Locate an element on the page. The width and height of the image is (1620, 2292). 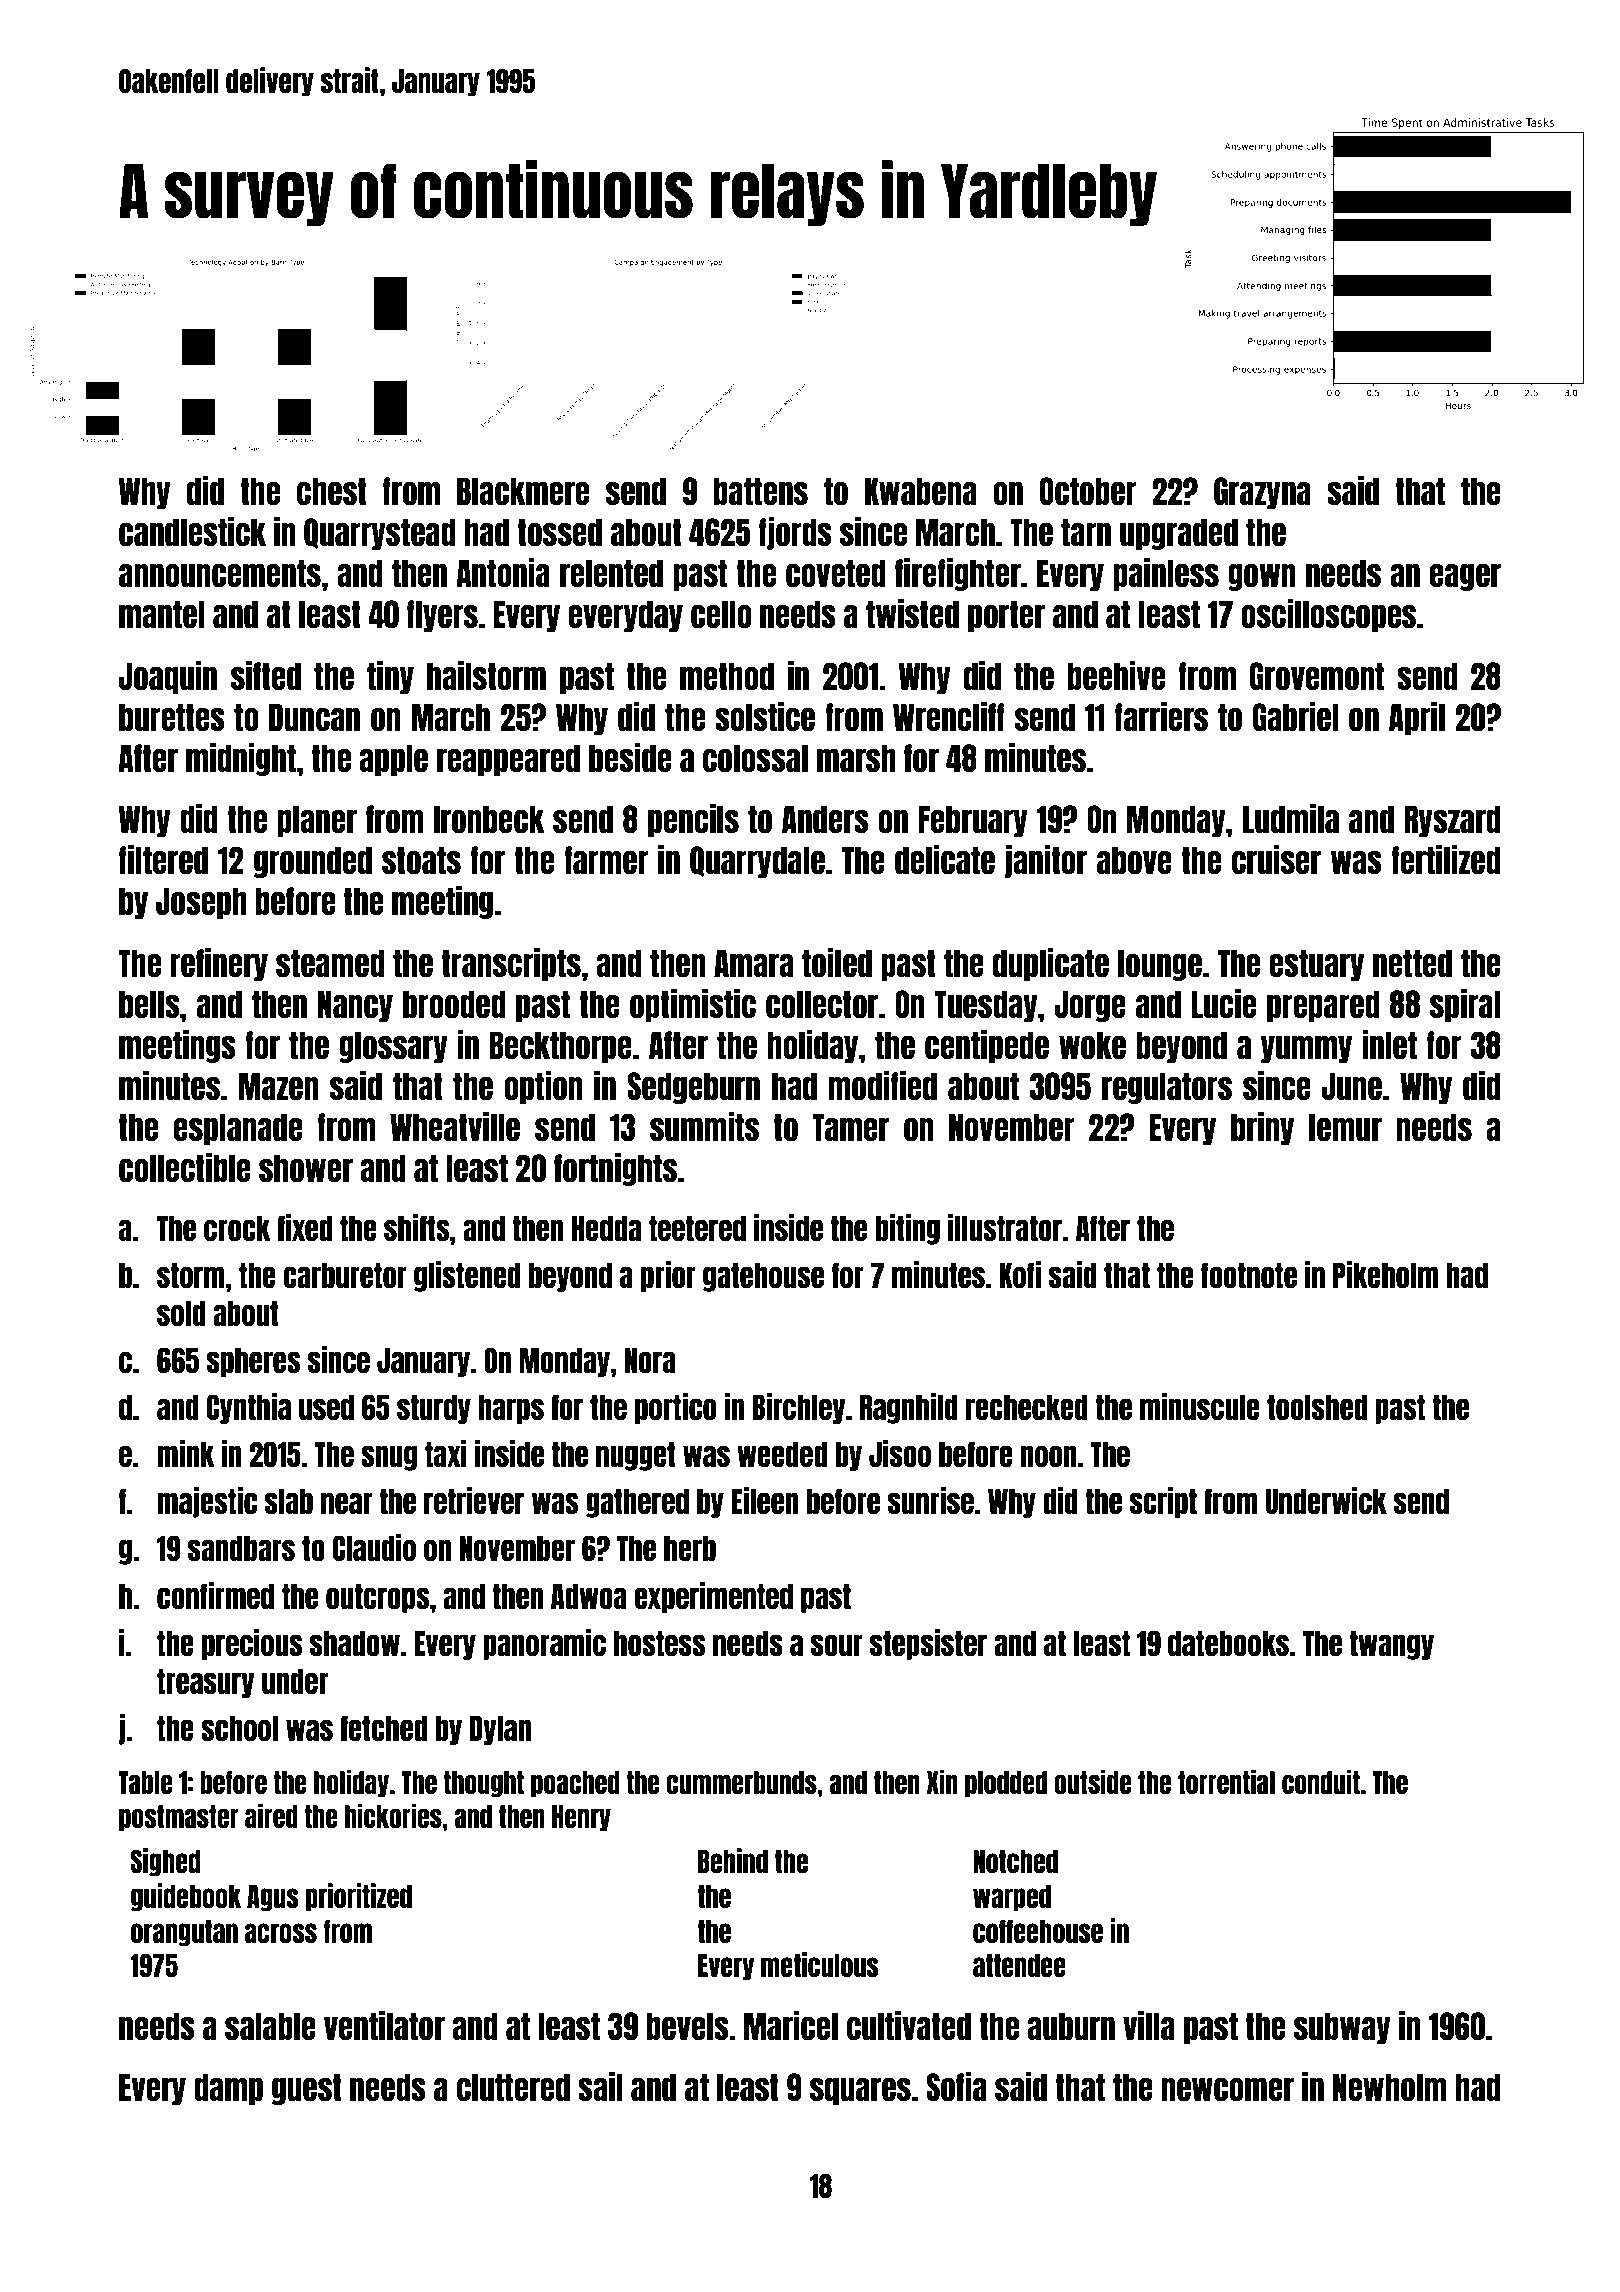
datebooks is located at coordinates (1228, 1643).
